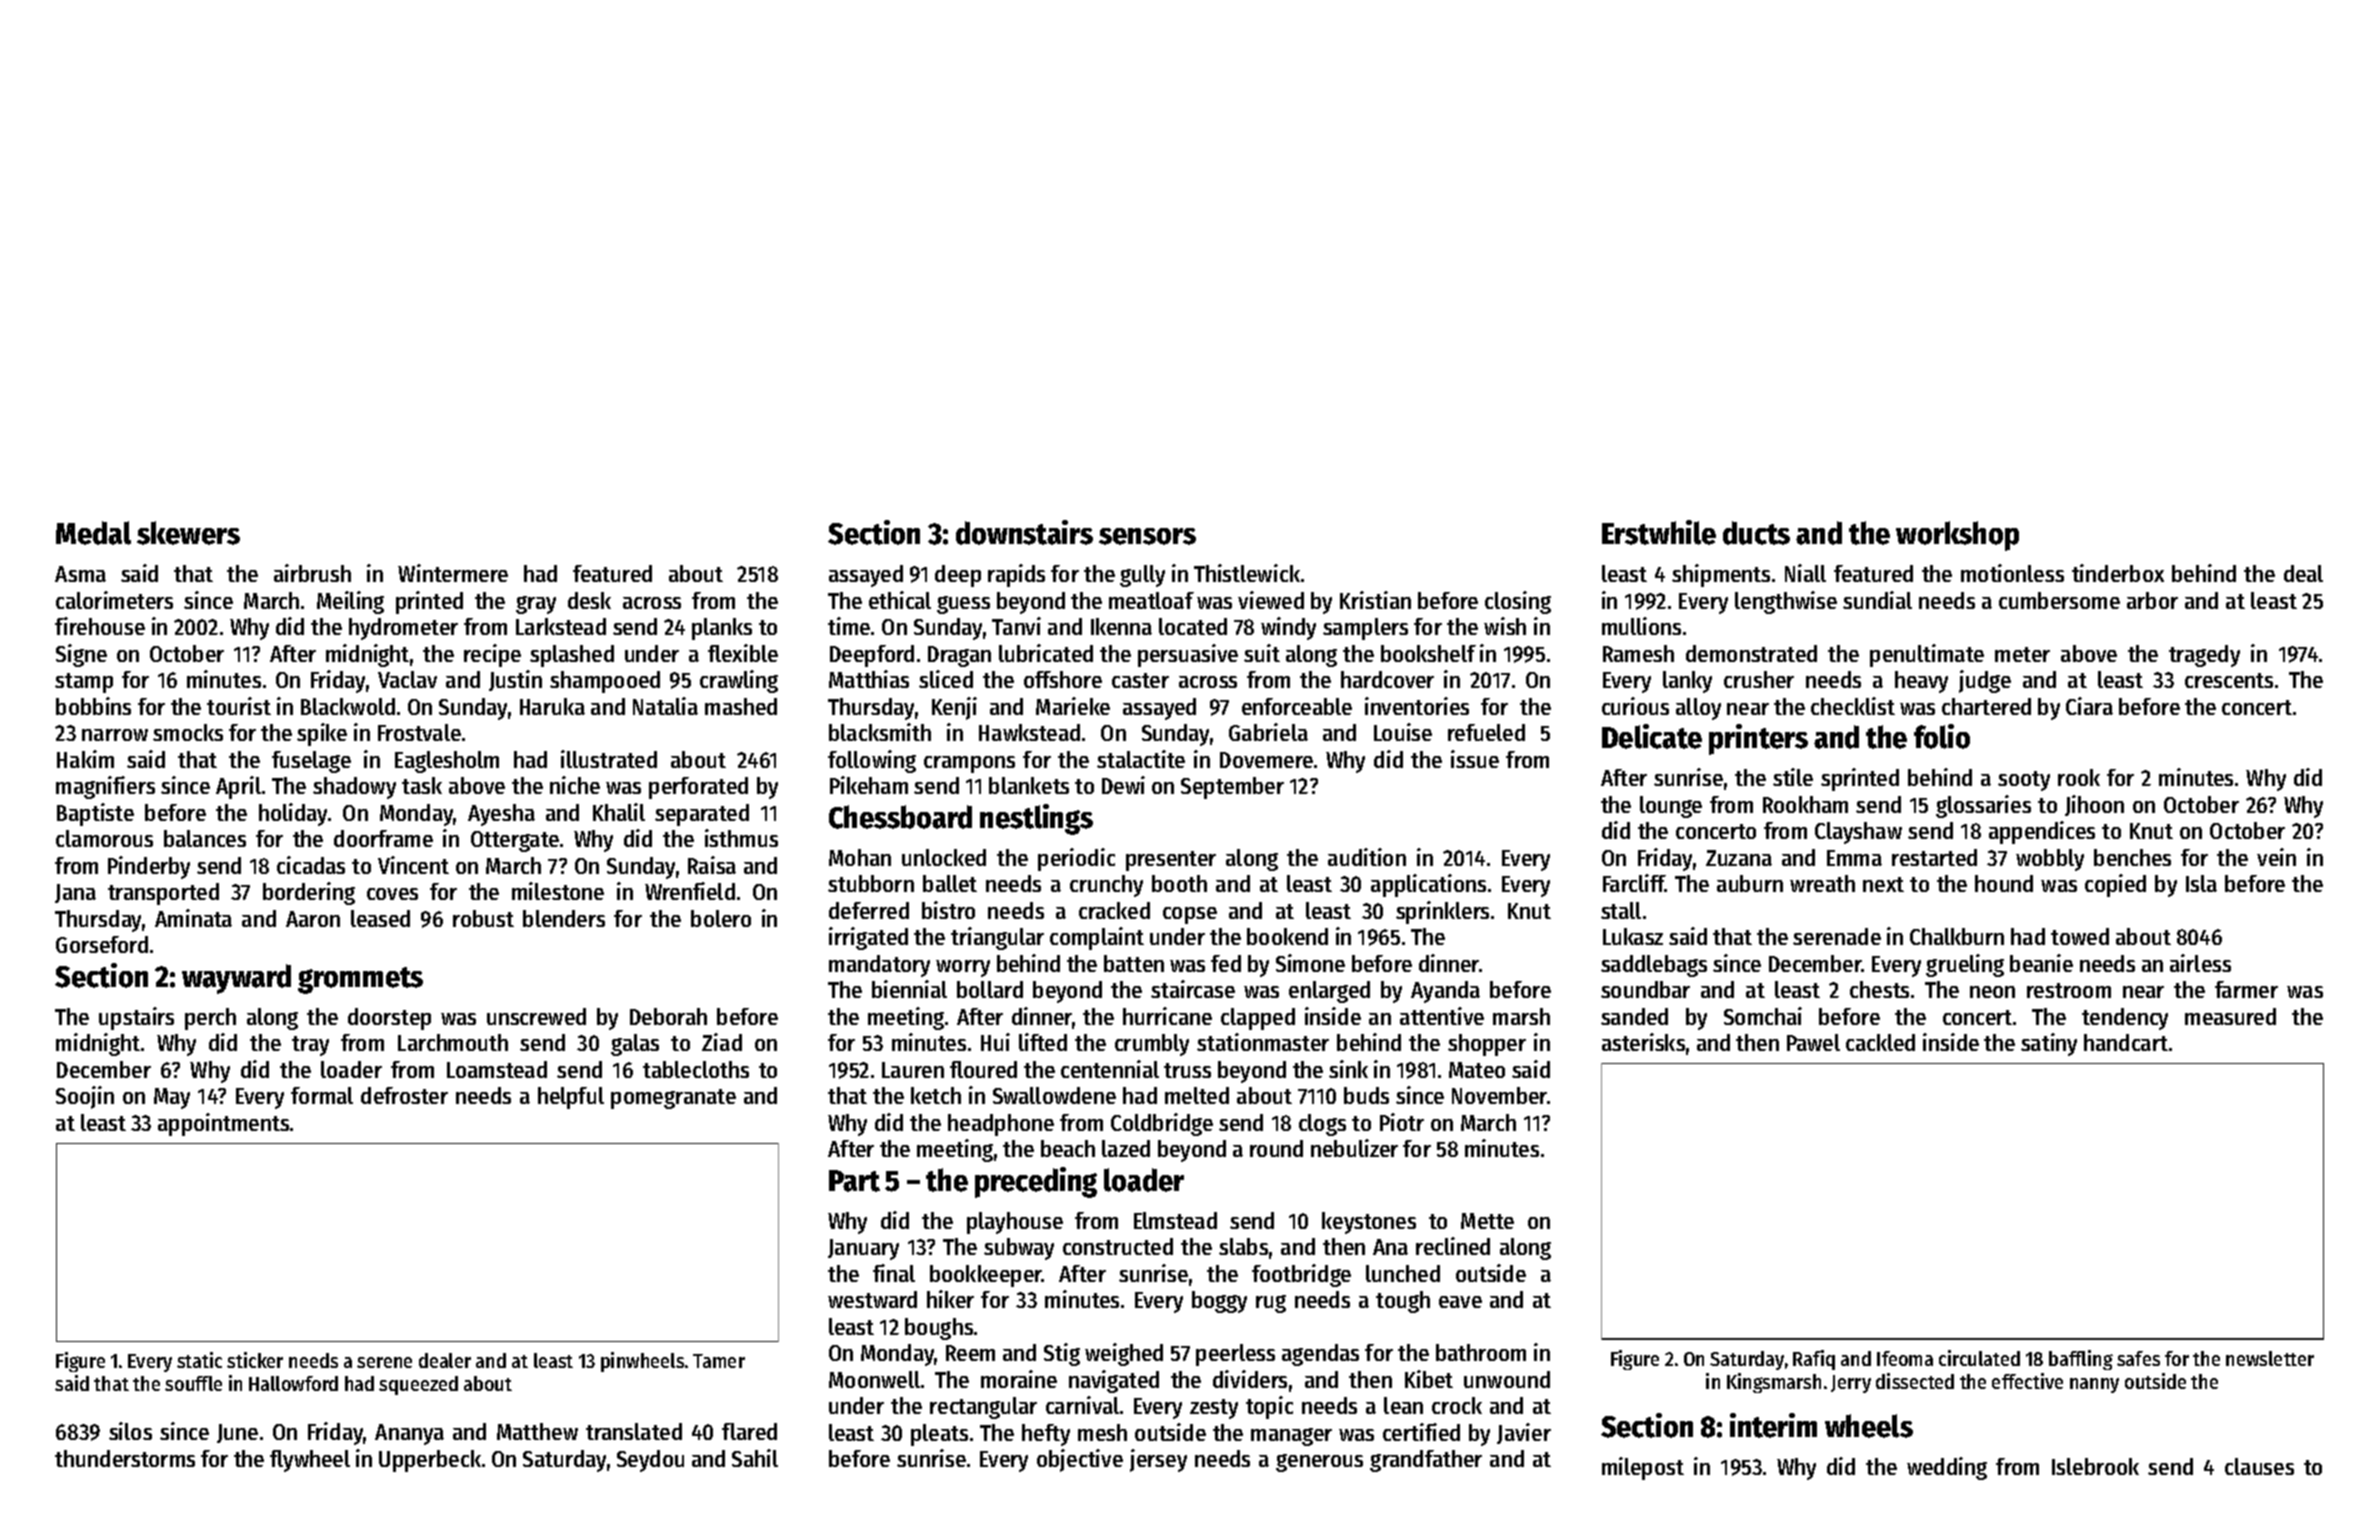 The width and height of the image is (2380, 1540). I want to click on audition, so click(1367, 857).
